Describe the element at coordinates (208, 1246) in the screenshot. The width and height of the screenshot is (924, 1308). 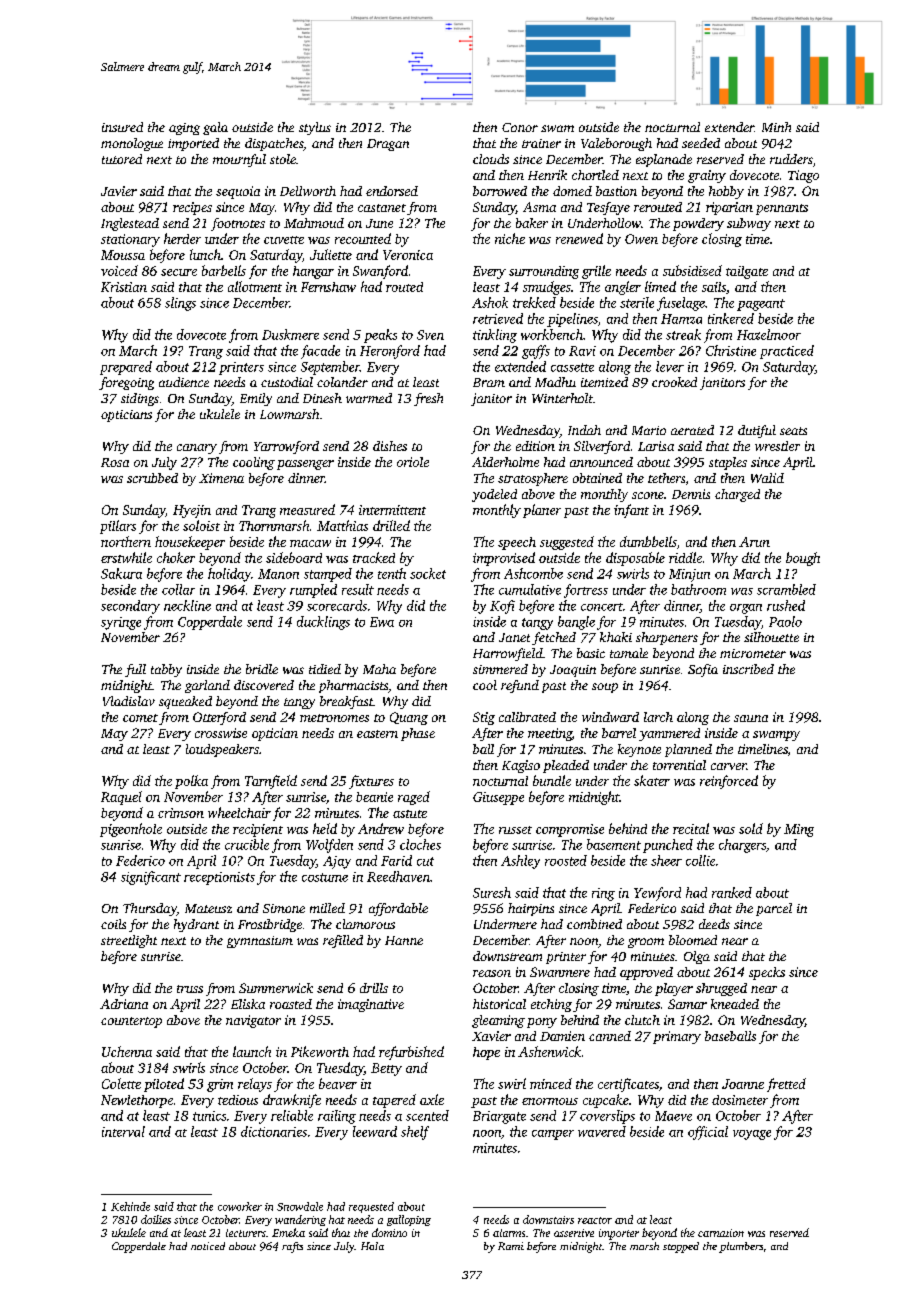
I see `noticed` at that location.
